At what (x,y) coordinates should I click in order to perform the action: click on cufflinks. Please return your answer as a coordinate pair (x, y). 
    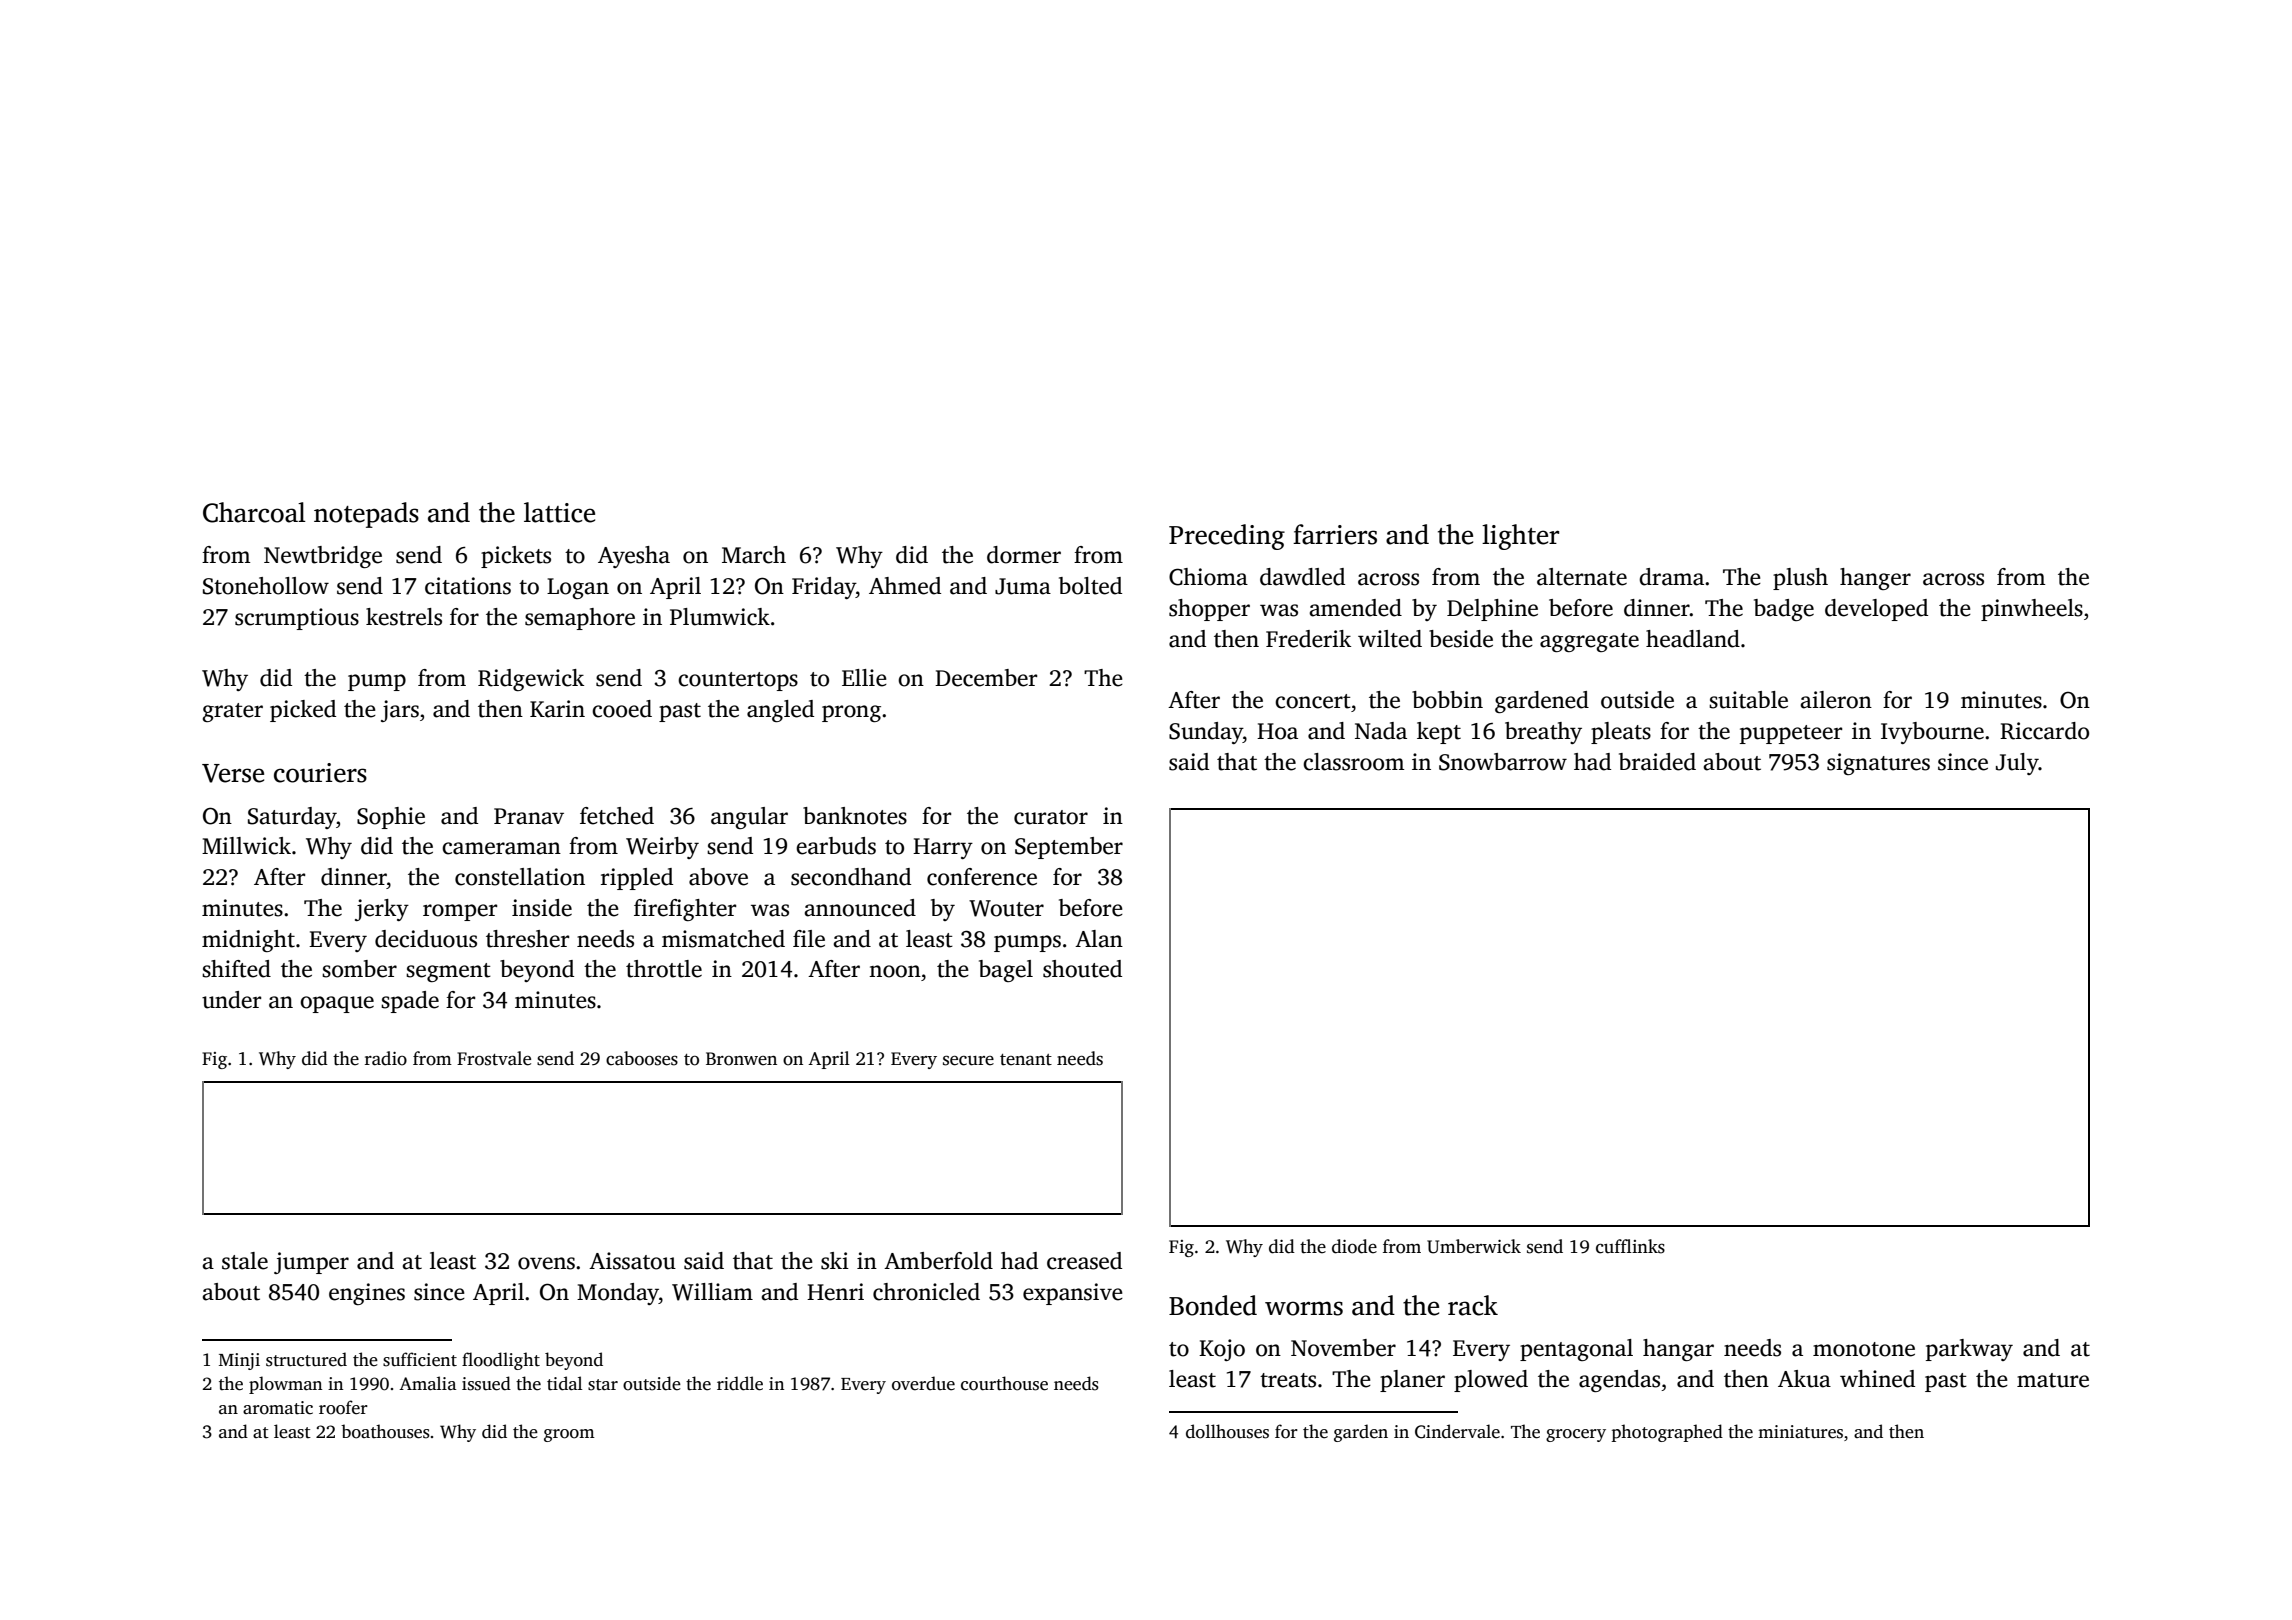
    Looking at the image, I should click on (1630, 1246).
